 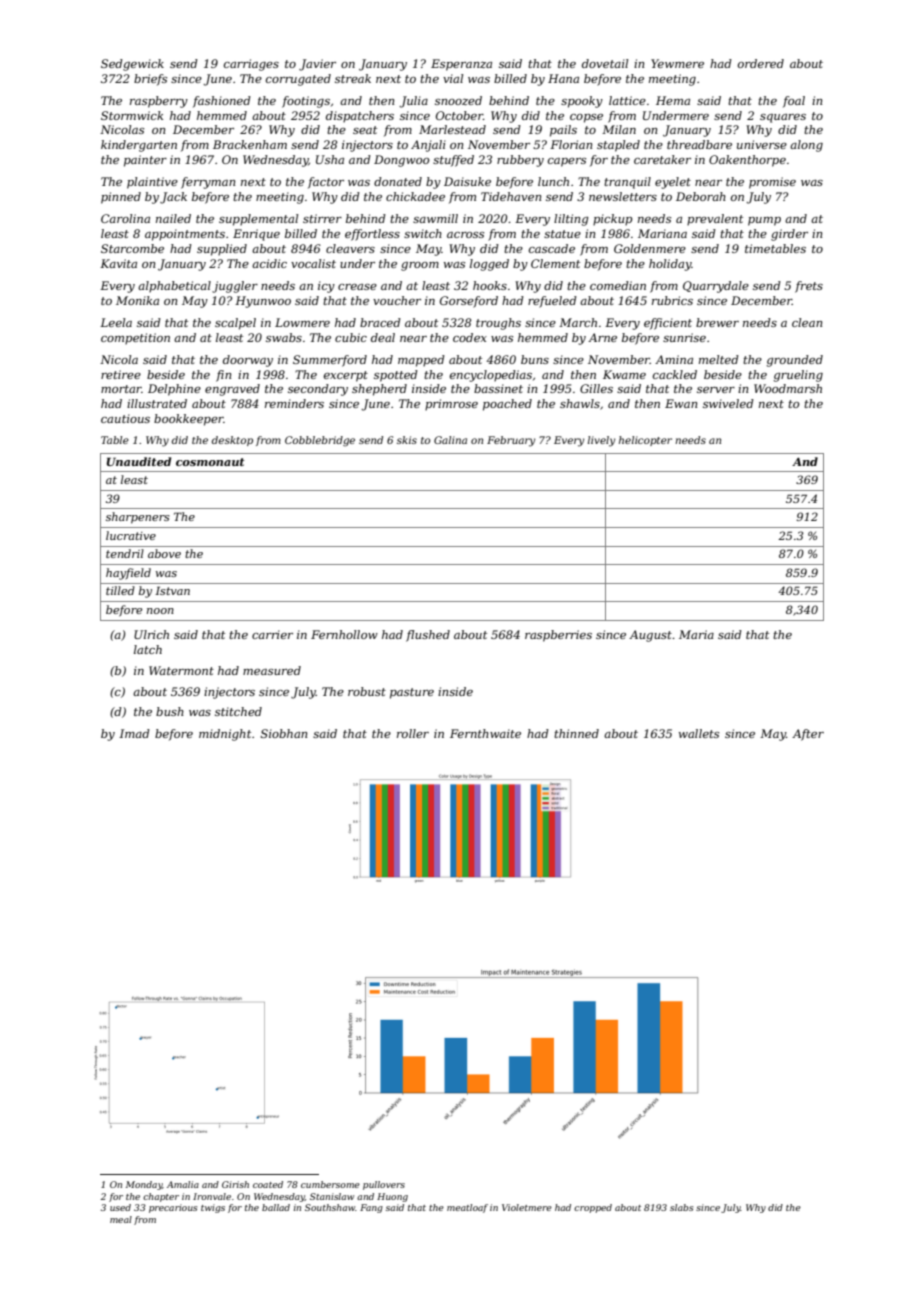 What do you see at coordinates (134, 733) in the screenshot?
I see `Imad` at bounding box center [134, 733].
